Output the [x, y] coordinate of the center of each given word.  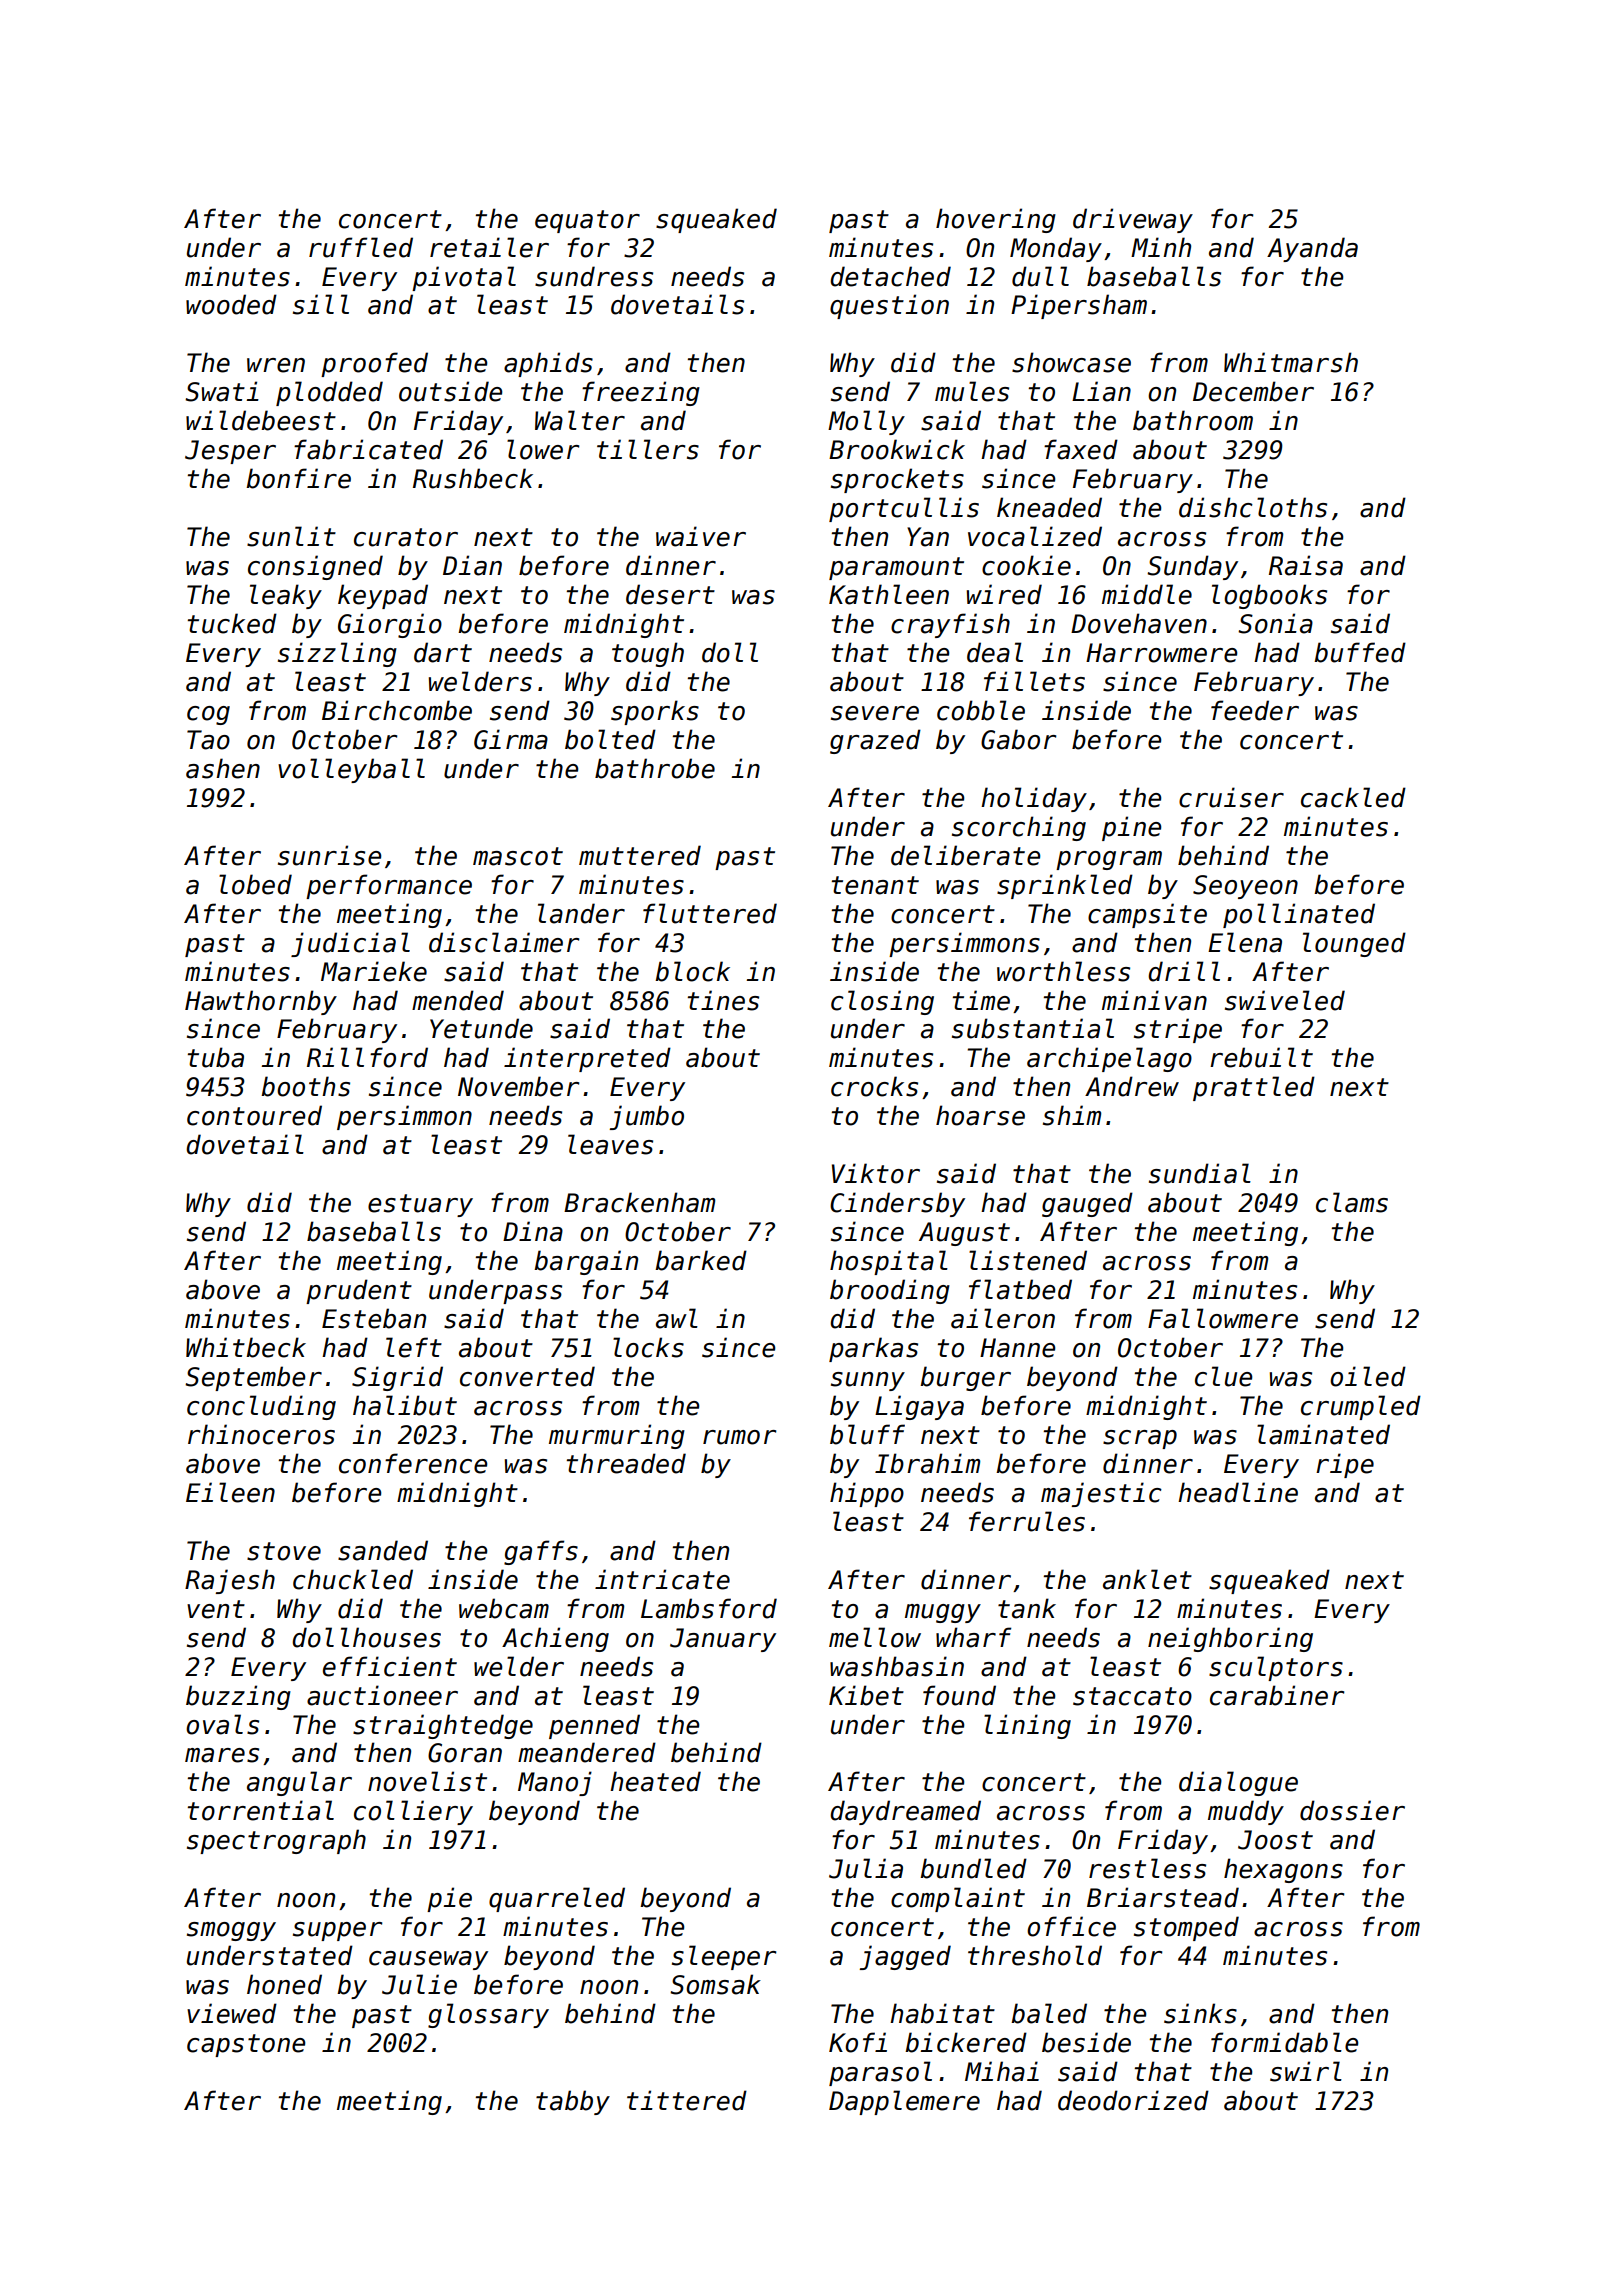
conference [413, 1463]
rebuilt [1261, 1057]
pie [449, 1899]
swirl [1306, 2071]
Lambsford [709, 1608]
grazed [875, 741]
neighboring [1230, 1639]
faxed [1081, 449]
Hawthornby [261, 1002]
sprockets [897, 480]
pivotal [464, 278]
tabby [573, 2102]
